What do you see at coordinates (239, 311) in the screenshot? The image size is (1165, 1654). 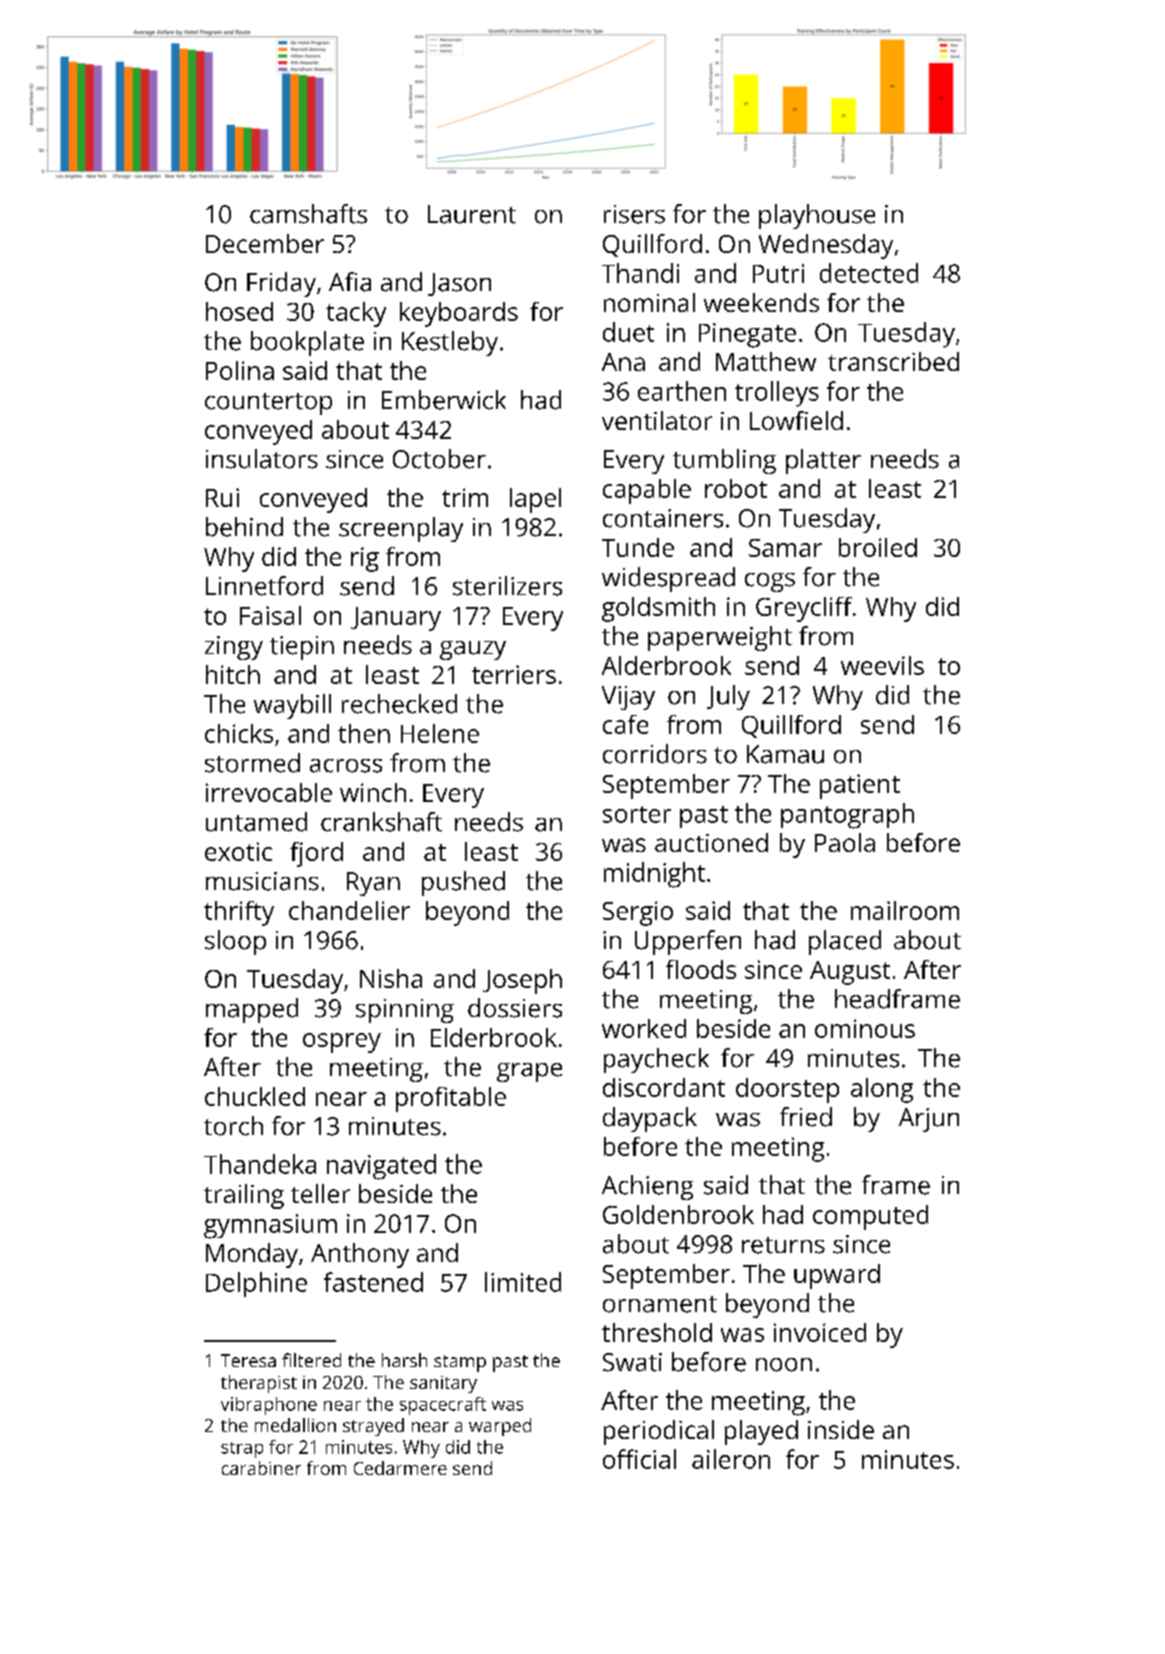 I see `hosed` at bounding box center [239, 311].
